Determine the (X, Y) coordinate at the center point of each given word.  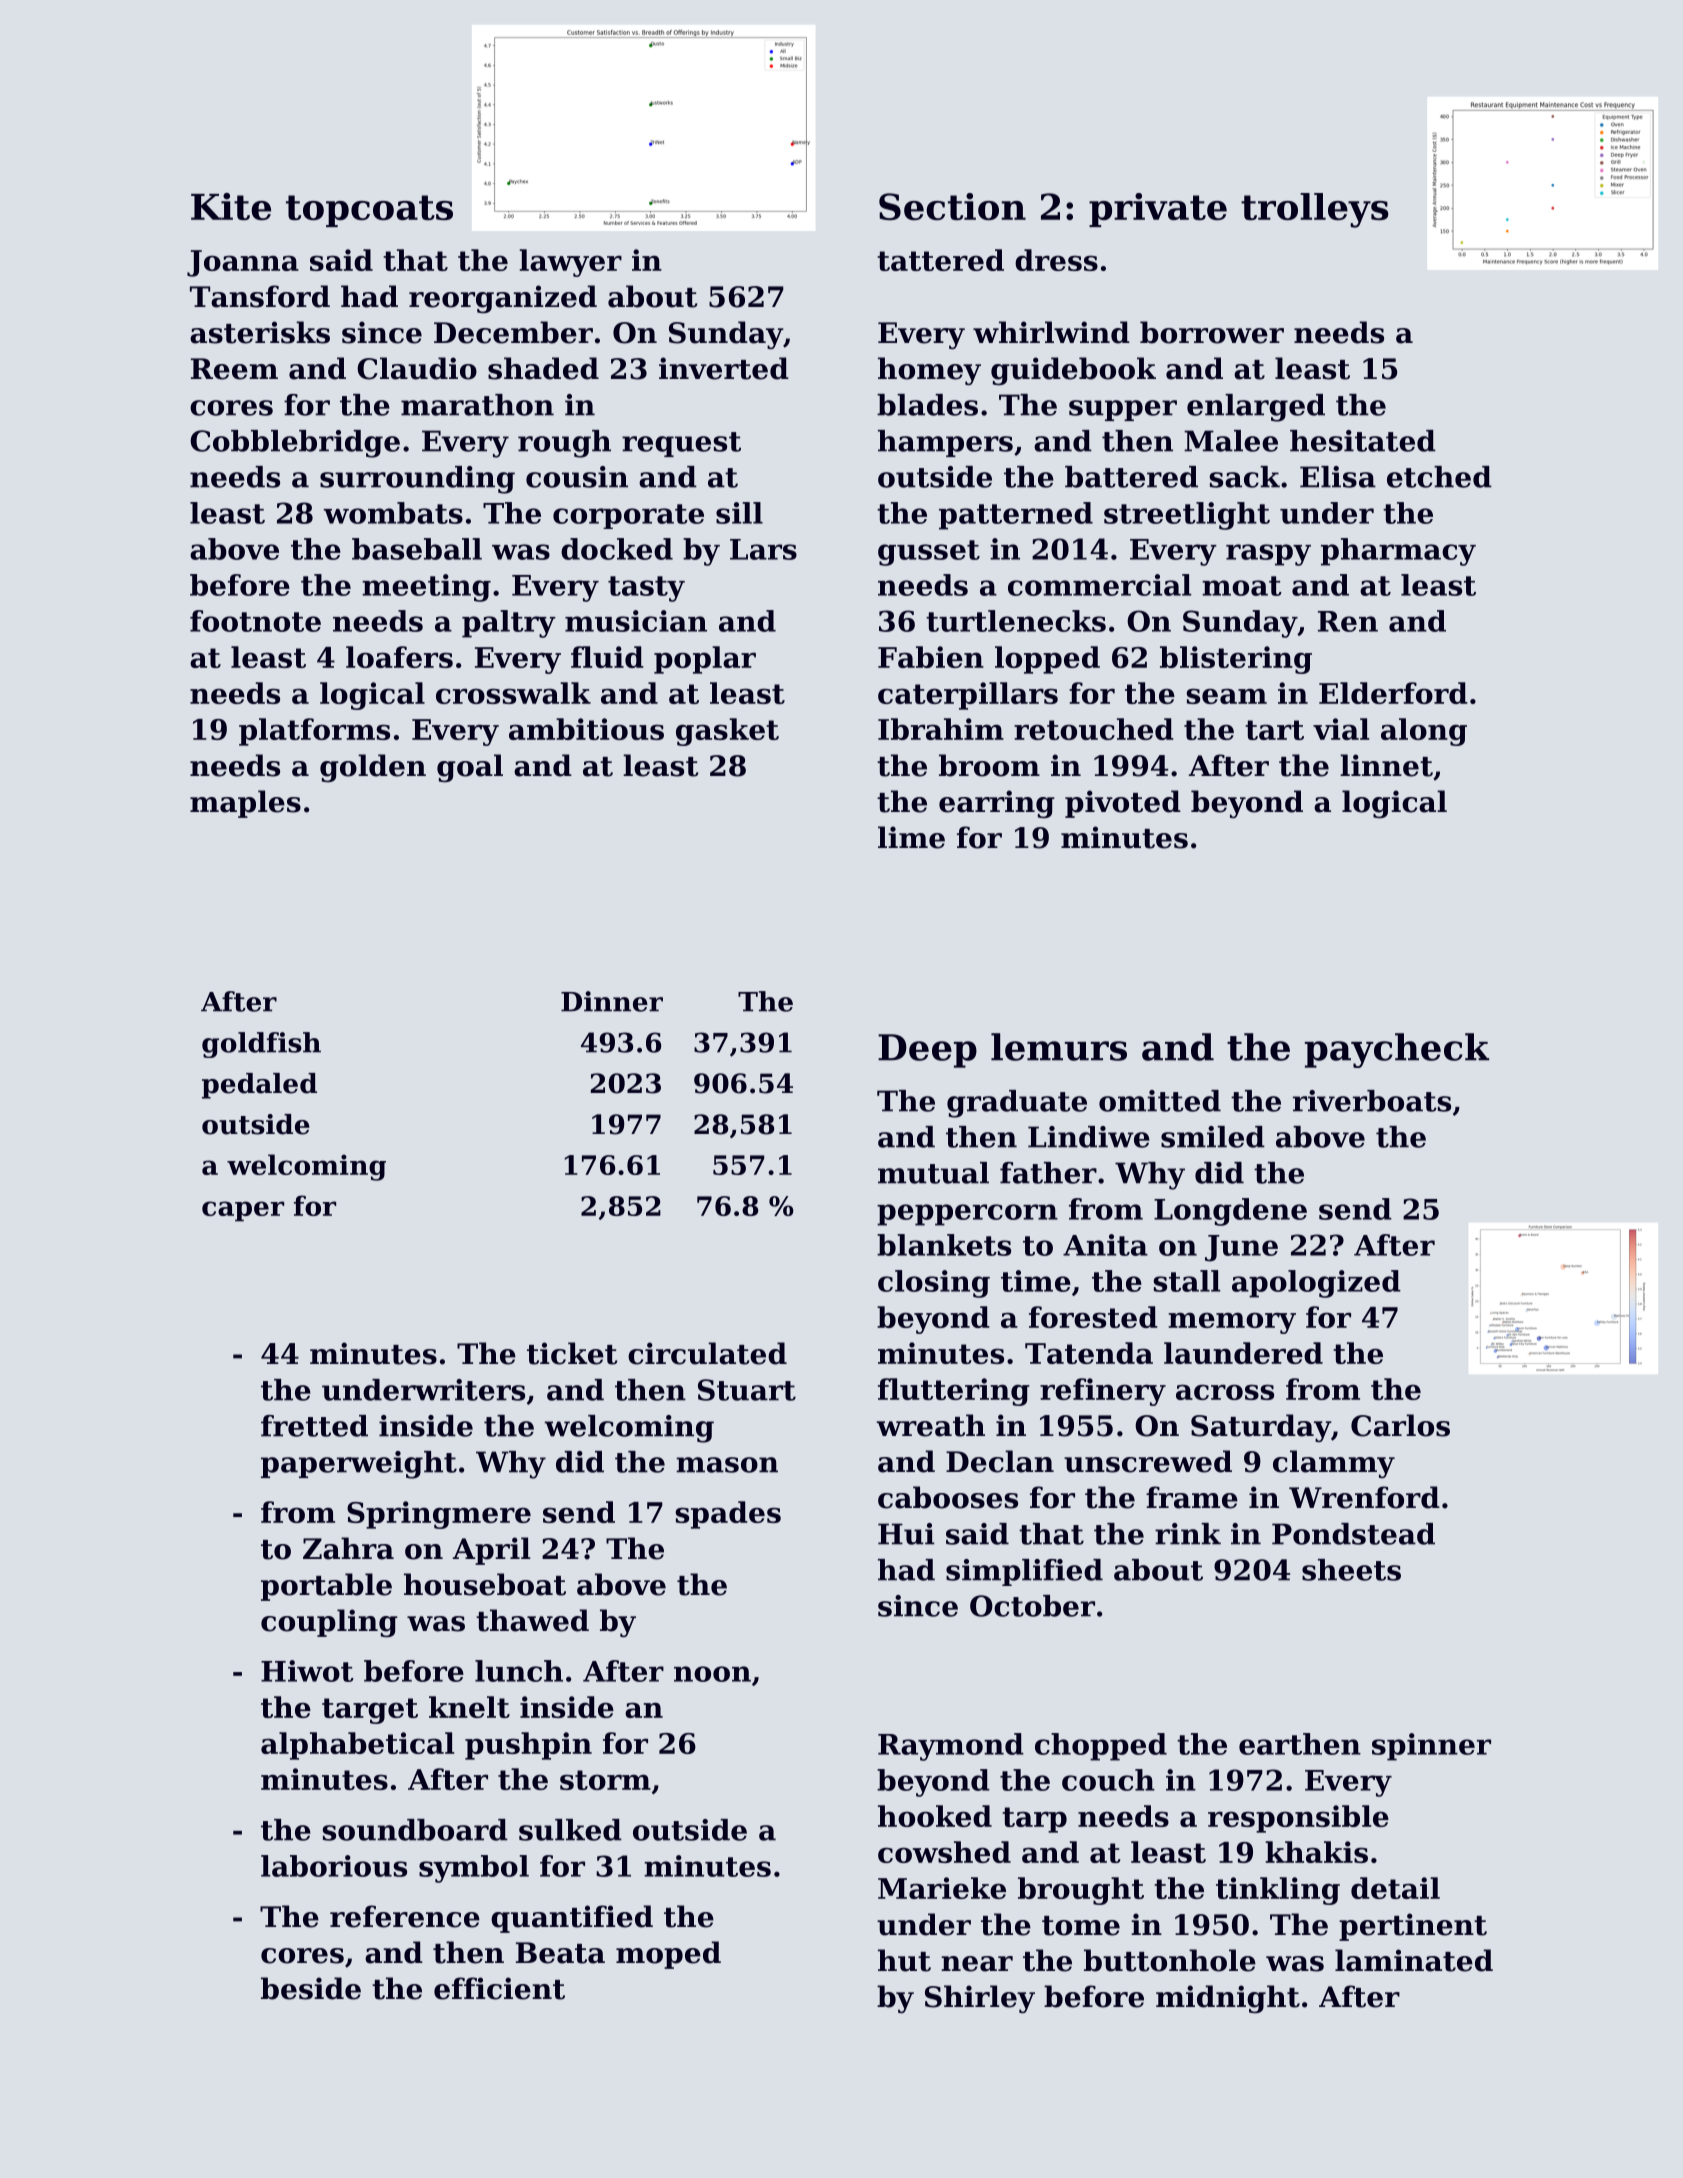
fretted (314, 1426)
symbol (474, 1869)
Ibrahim (941, 729)
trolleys (1315, 210)
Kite (231, 206)
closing (934, 1284)
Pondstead (1353, 1534)
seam (1226, 696)
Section (952, 206)
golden (373, 768)
